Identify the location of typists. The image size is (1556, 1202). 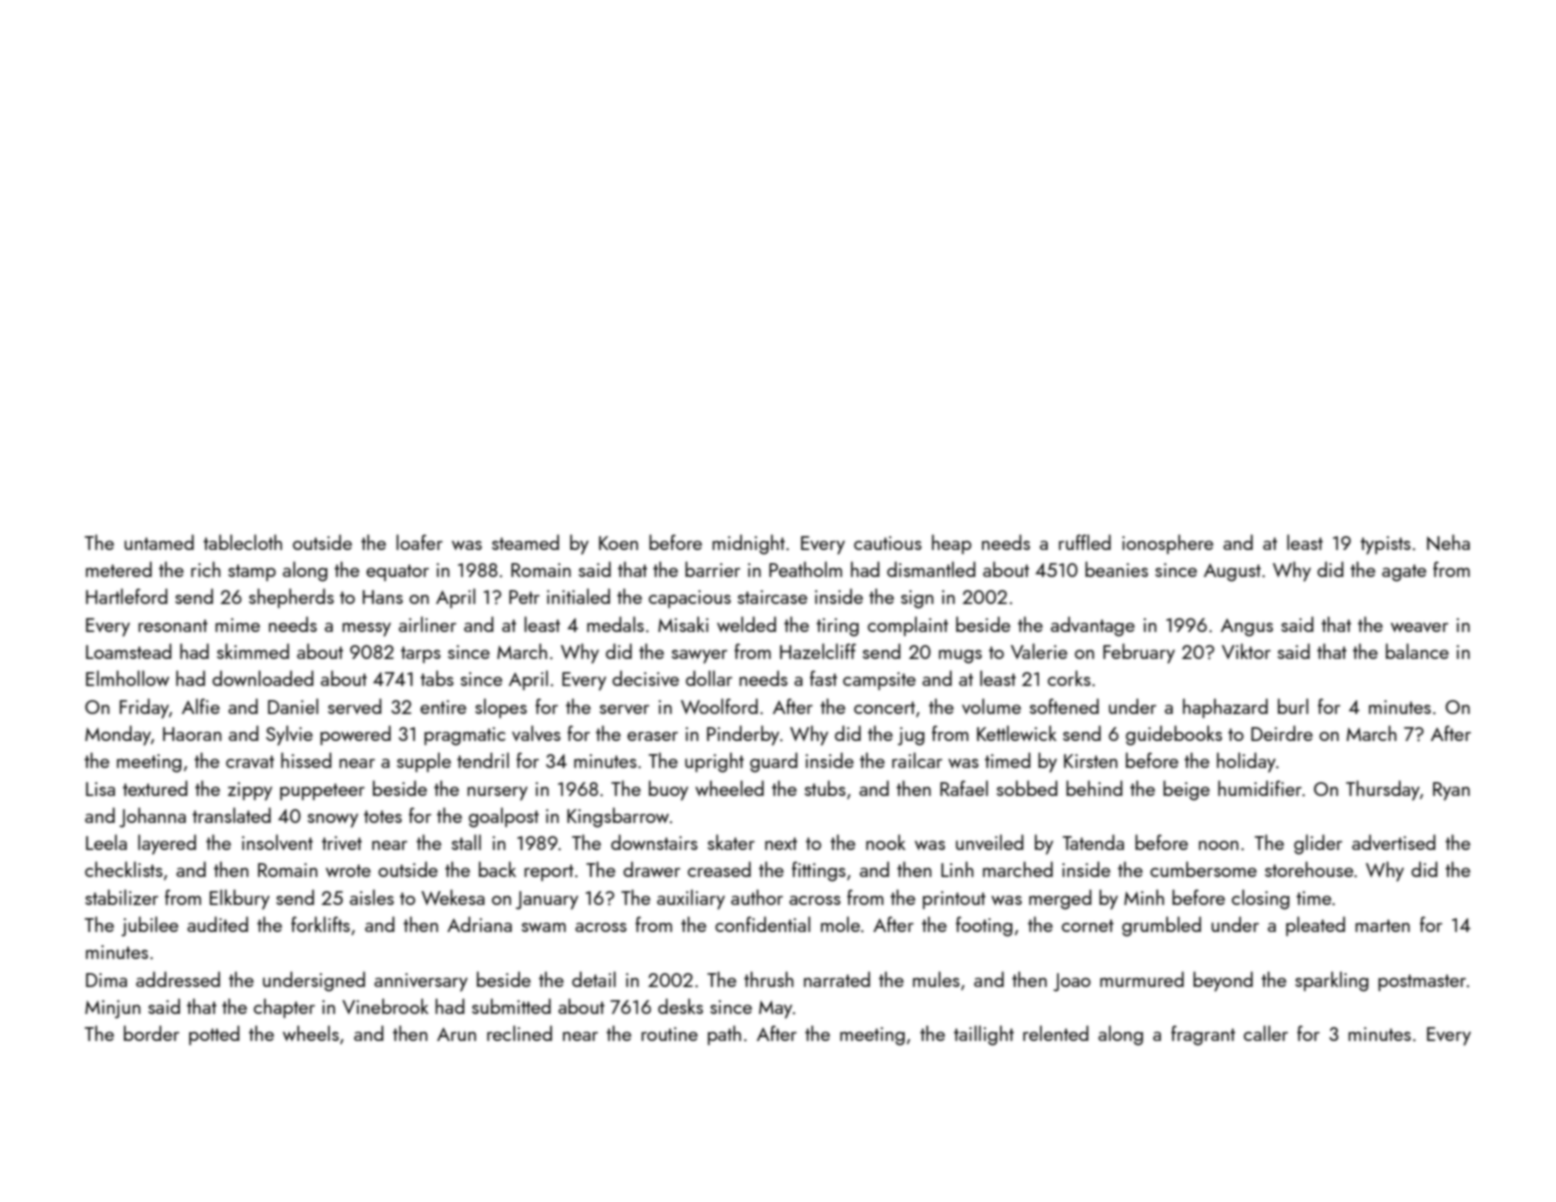
(1385, 545).
